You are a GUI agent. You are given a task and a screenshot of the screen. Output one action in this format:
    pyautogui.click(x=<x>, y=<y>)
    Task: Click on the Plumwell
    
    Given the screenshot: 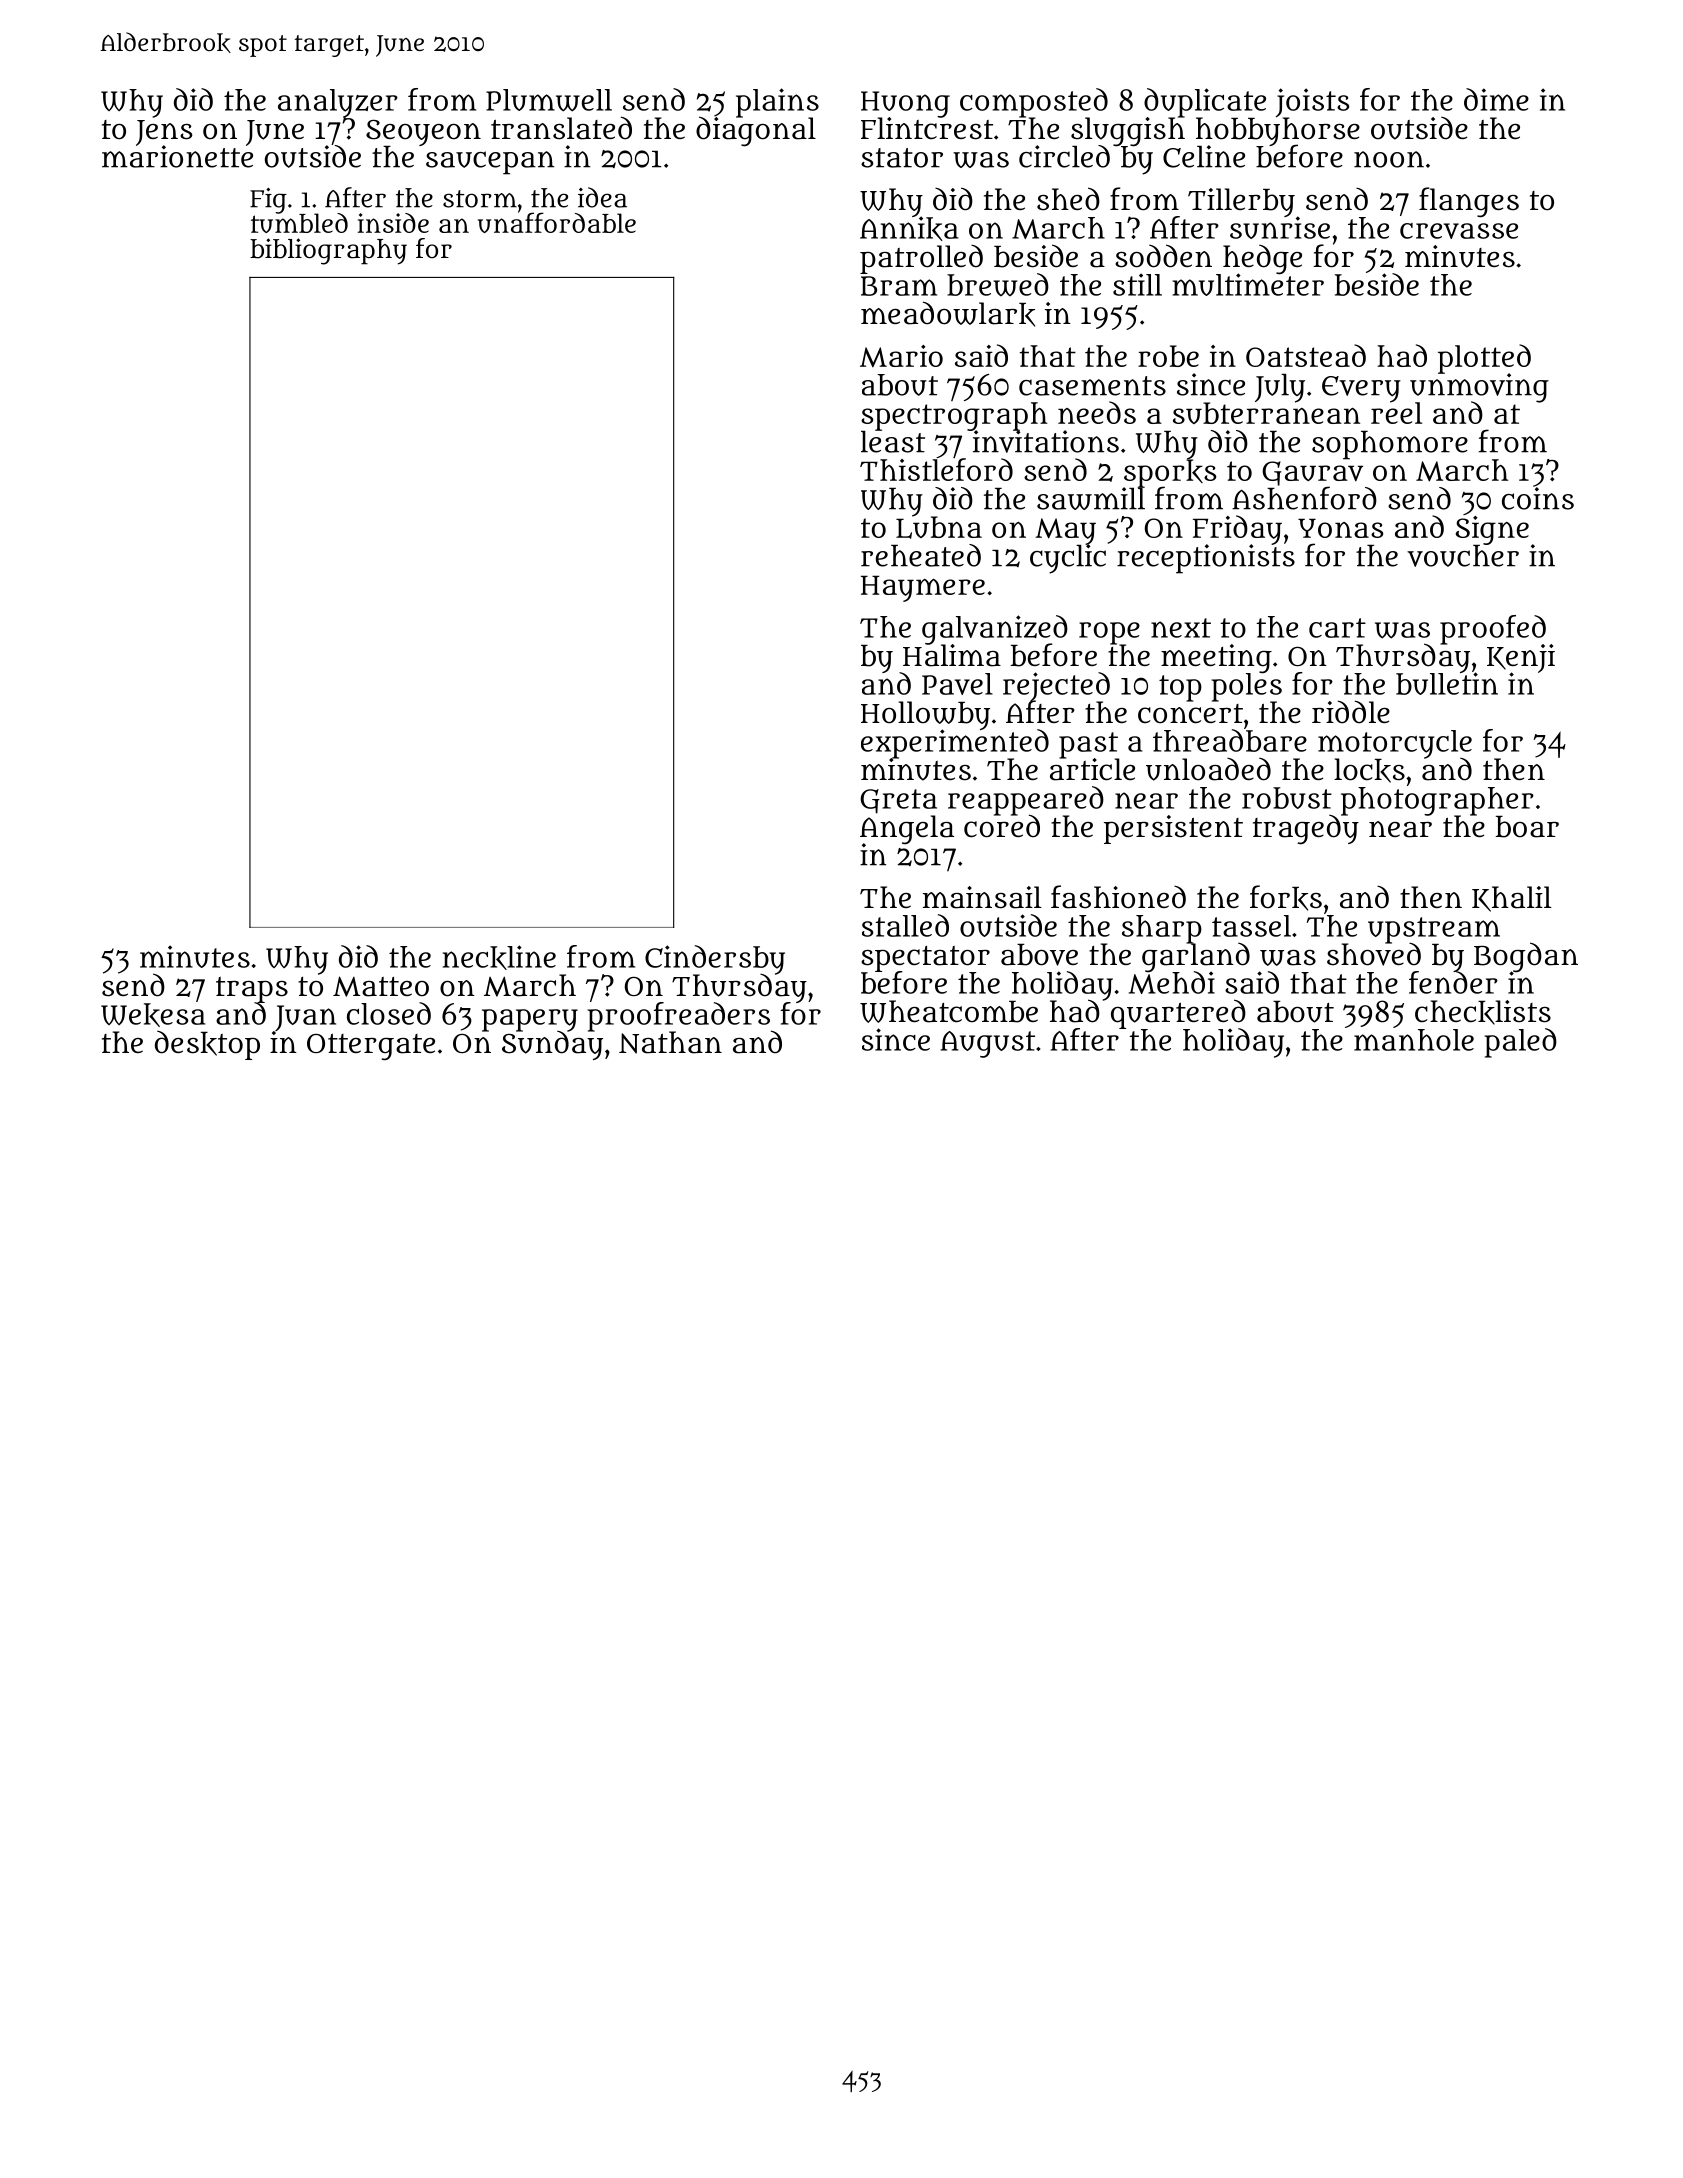 What is the action you would take?
    pyautogui.click(x=549, y=100)
